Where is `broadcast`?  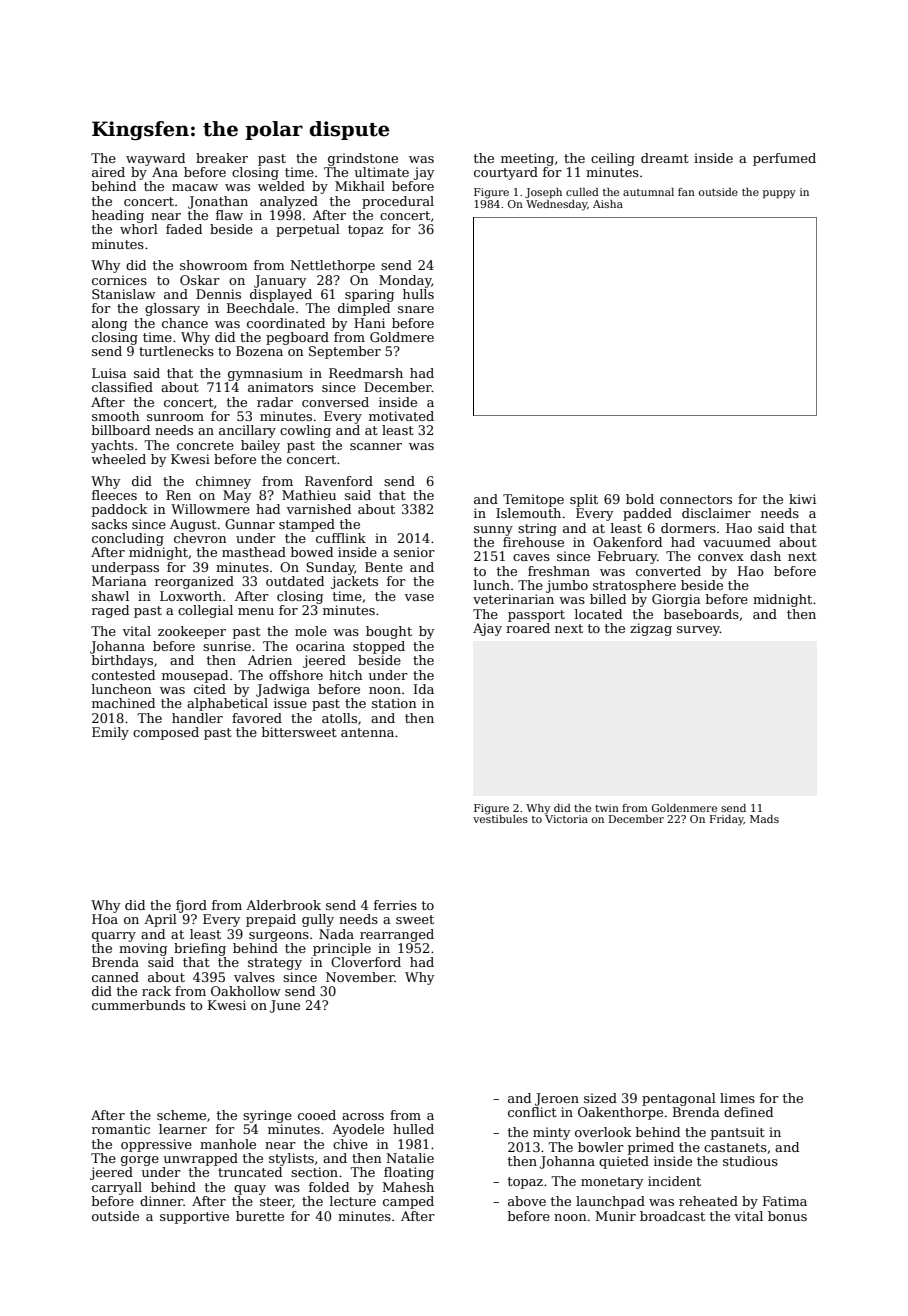 broadcast is located at coordinates (672, 1216).
